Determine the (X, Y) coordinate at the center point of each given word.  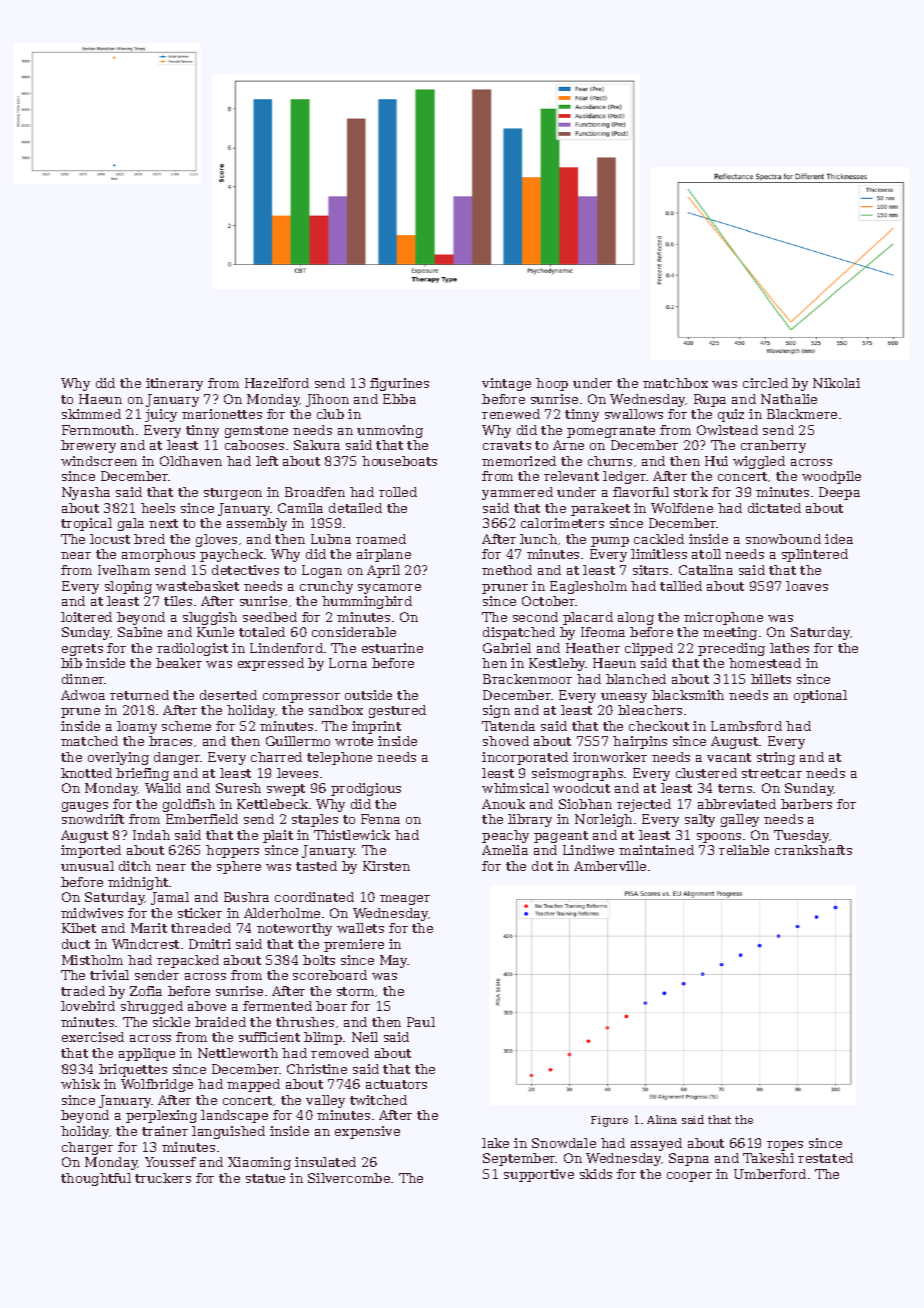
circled (765, 383)
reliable (744, 850)
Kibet (79, 928)
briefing (142, 774)
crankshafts (813, 850)
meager (405, 900)
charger (87, 1148)
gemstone (256, 432)
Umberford (770, 1174)
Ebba (399, 399)
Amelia (505, 850)
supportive (539, 1175)
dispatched (519, 633)
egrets (82, 650)
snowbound (783, 539)
